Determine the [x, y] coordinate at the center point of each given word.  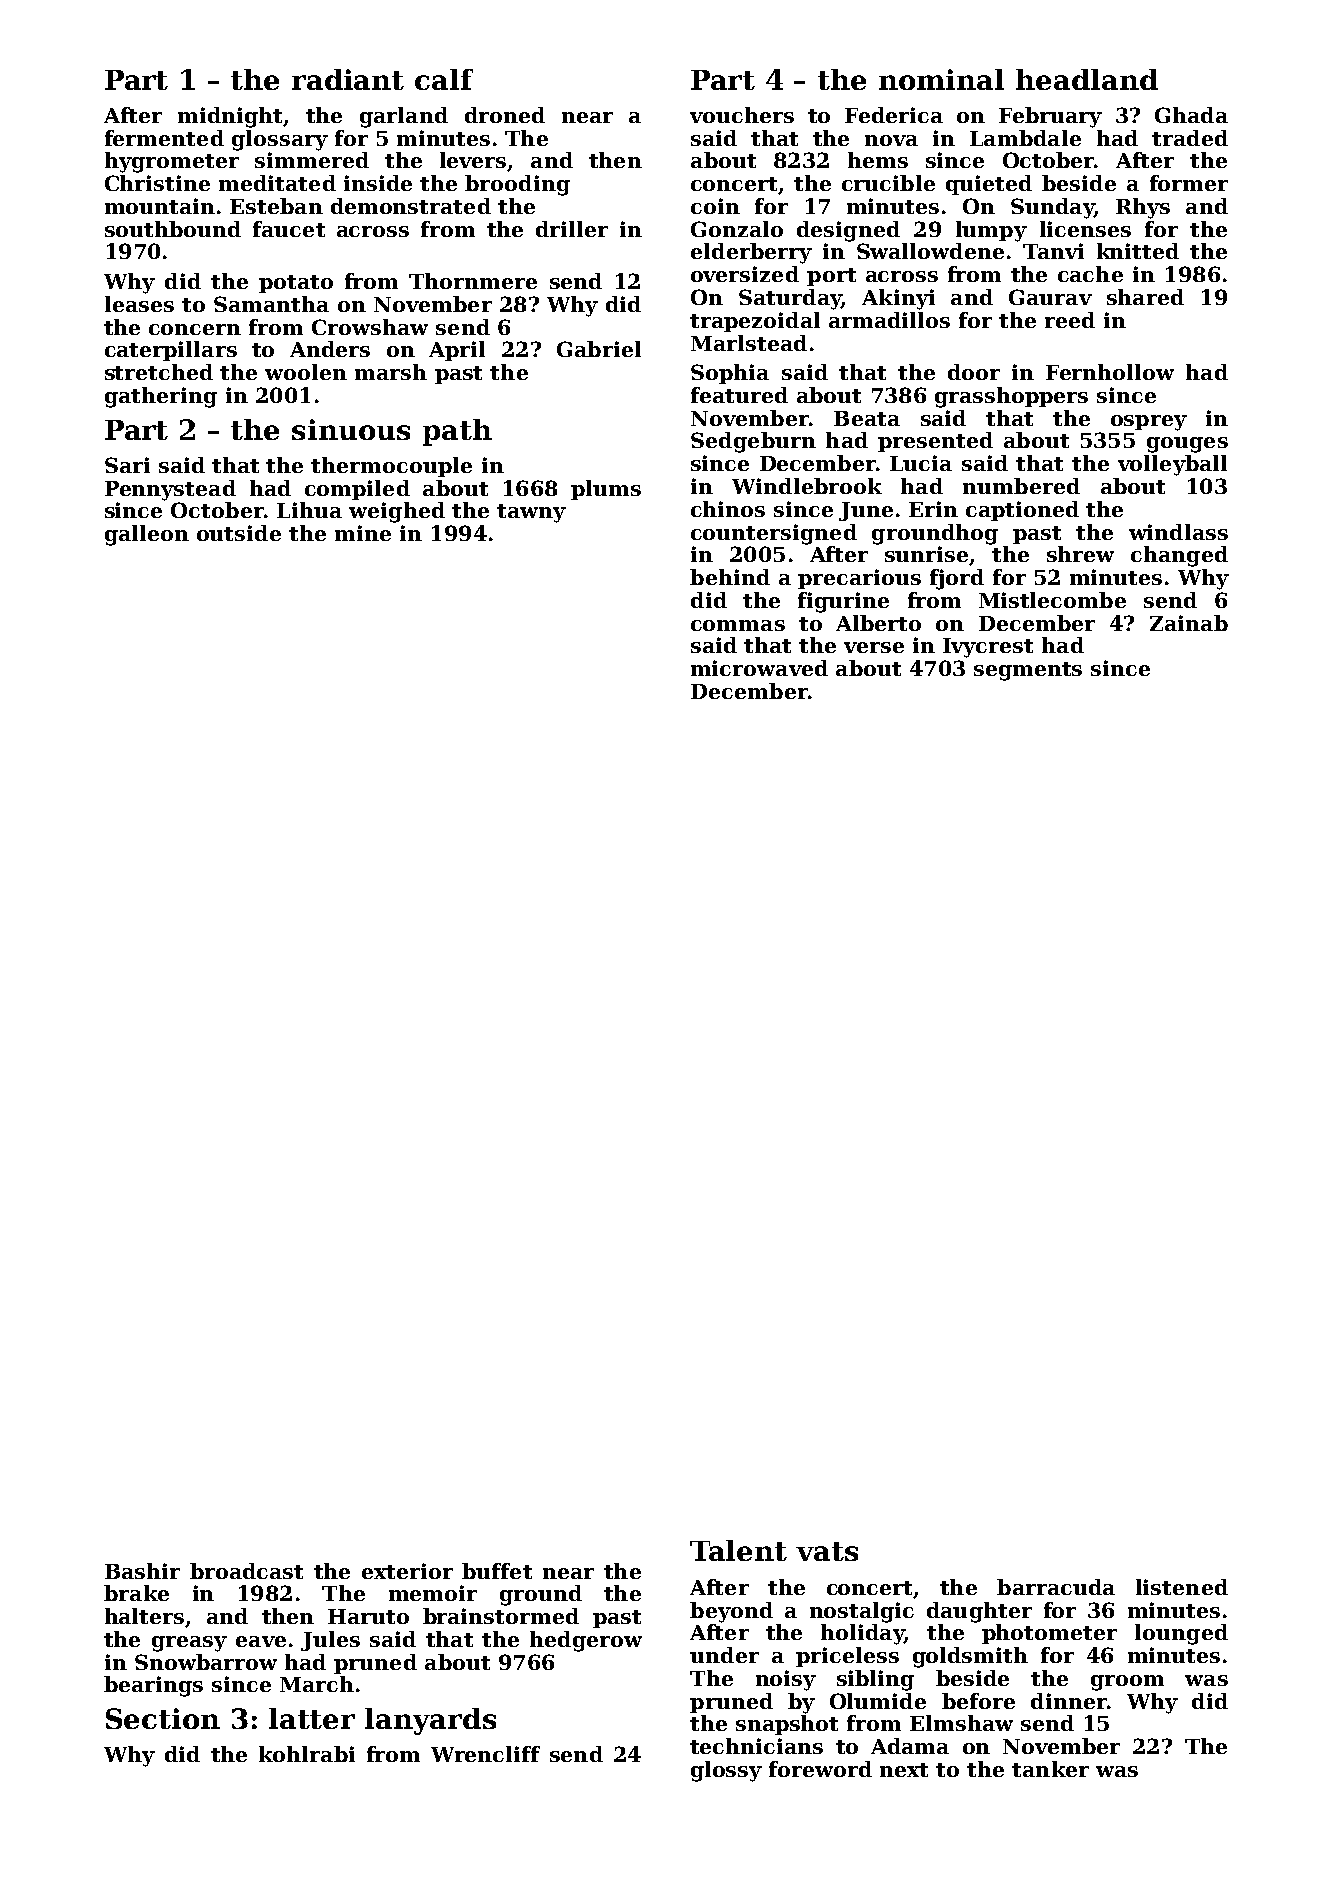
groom [1127, 1683]
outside [239, 533]
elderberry [751, 253]
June [866, 511]
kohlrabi [307, 1754]
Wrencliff [485, 1754]
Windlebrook [807, 486]
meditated [277, 183]
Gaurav [1050, 297]
